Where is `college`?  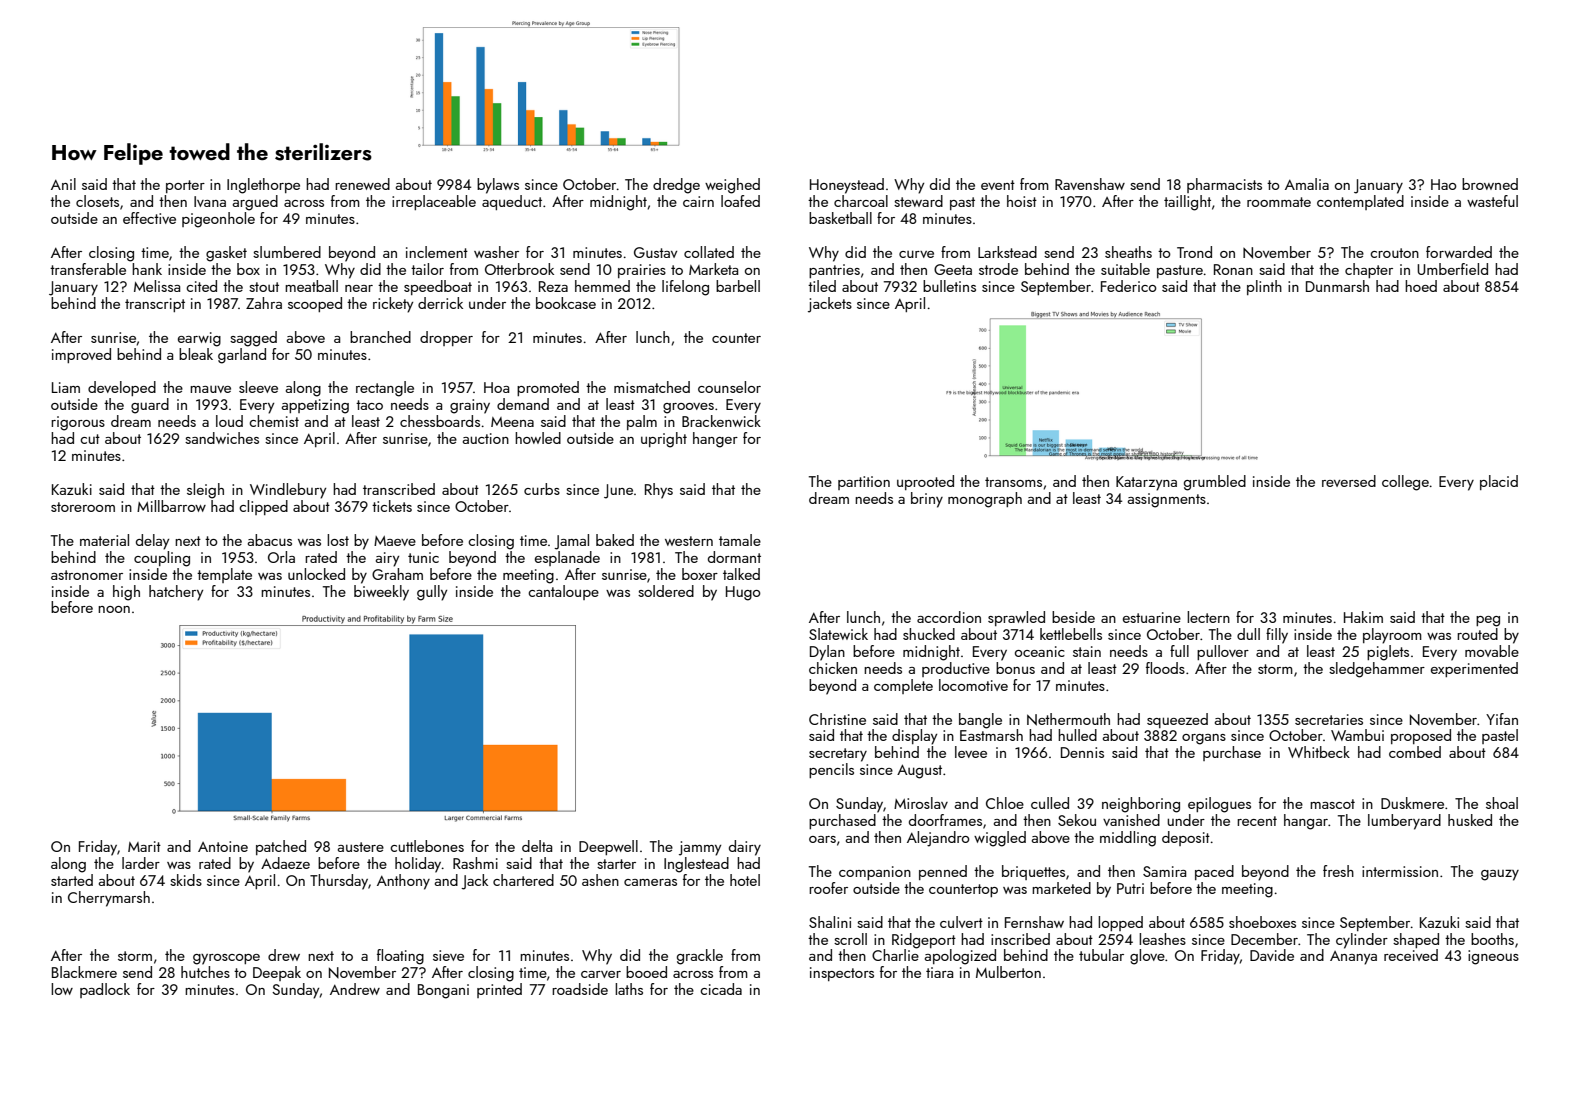 college is located at coordinates (1405, 483).
